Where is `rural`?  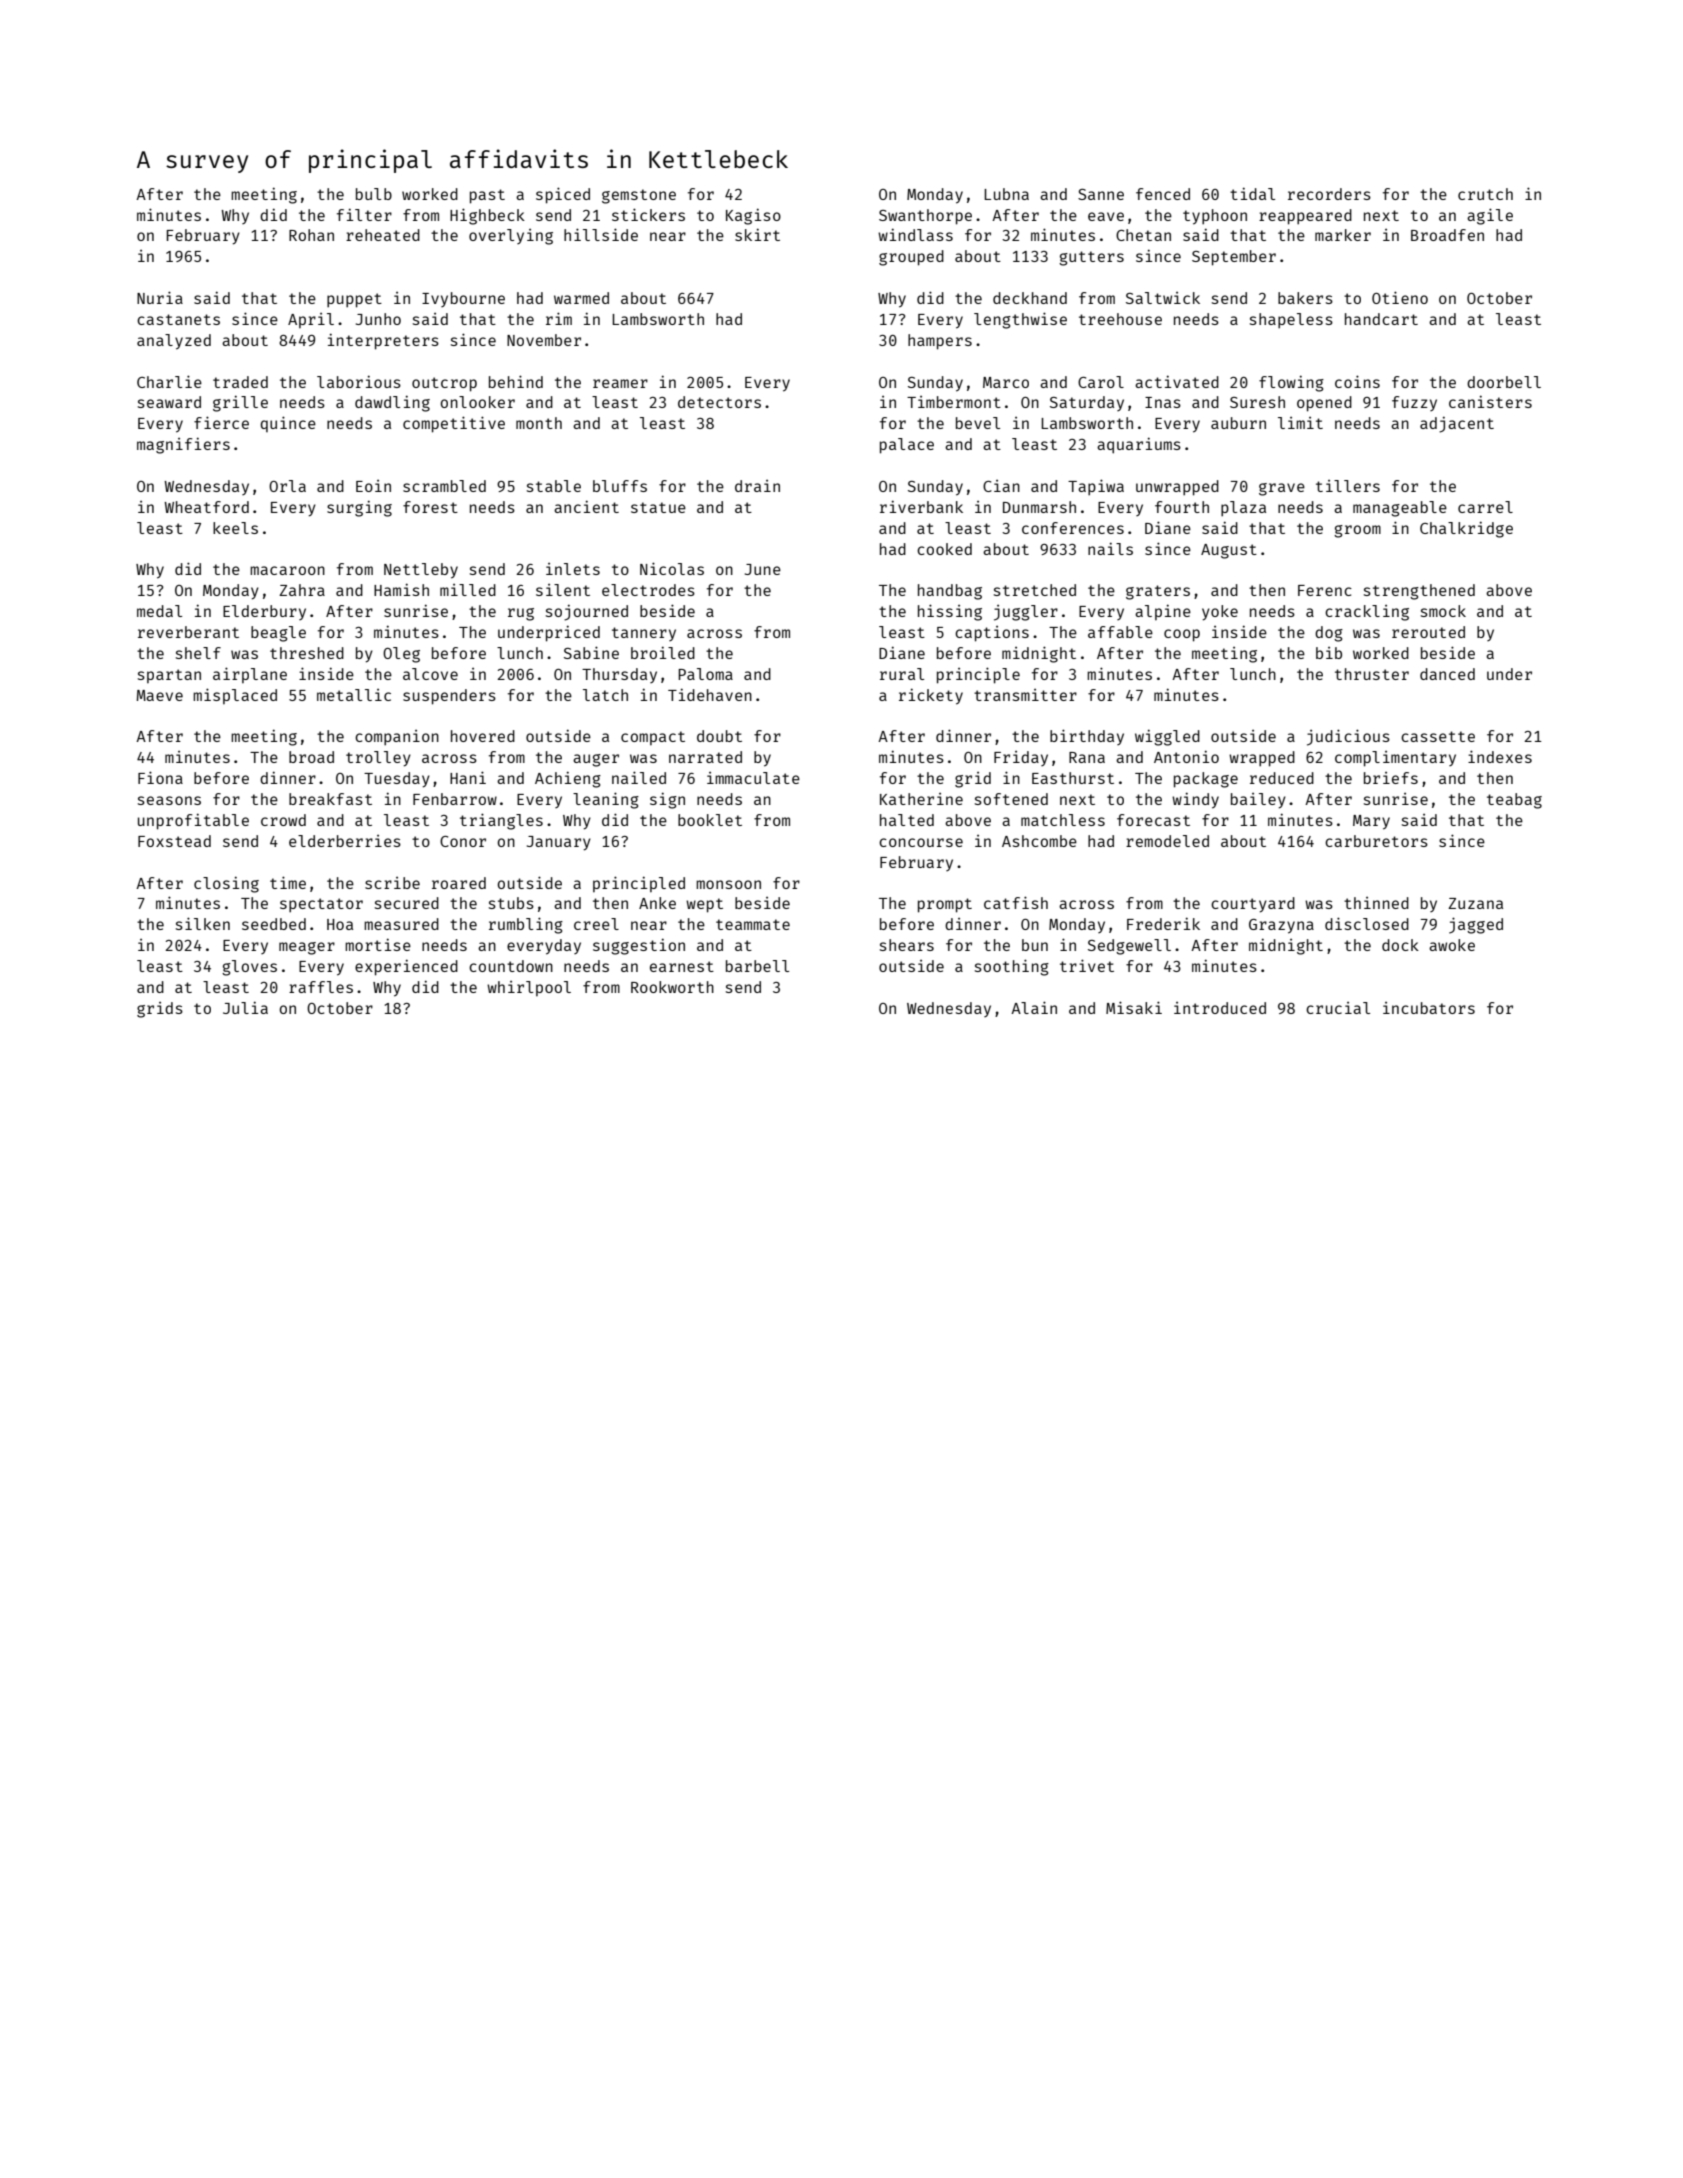 rural is located at coordinates (902, 674).
